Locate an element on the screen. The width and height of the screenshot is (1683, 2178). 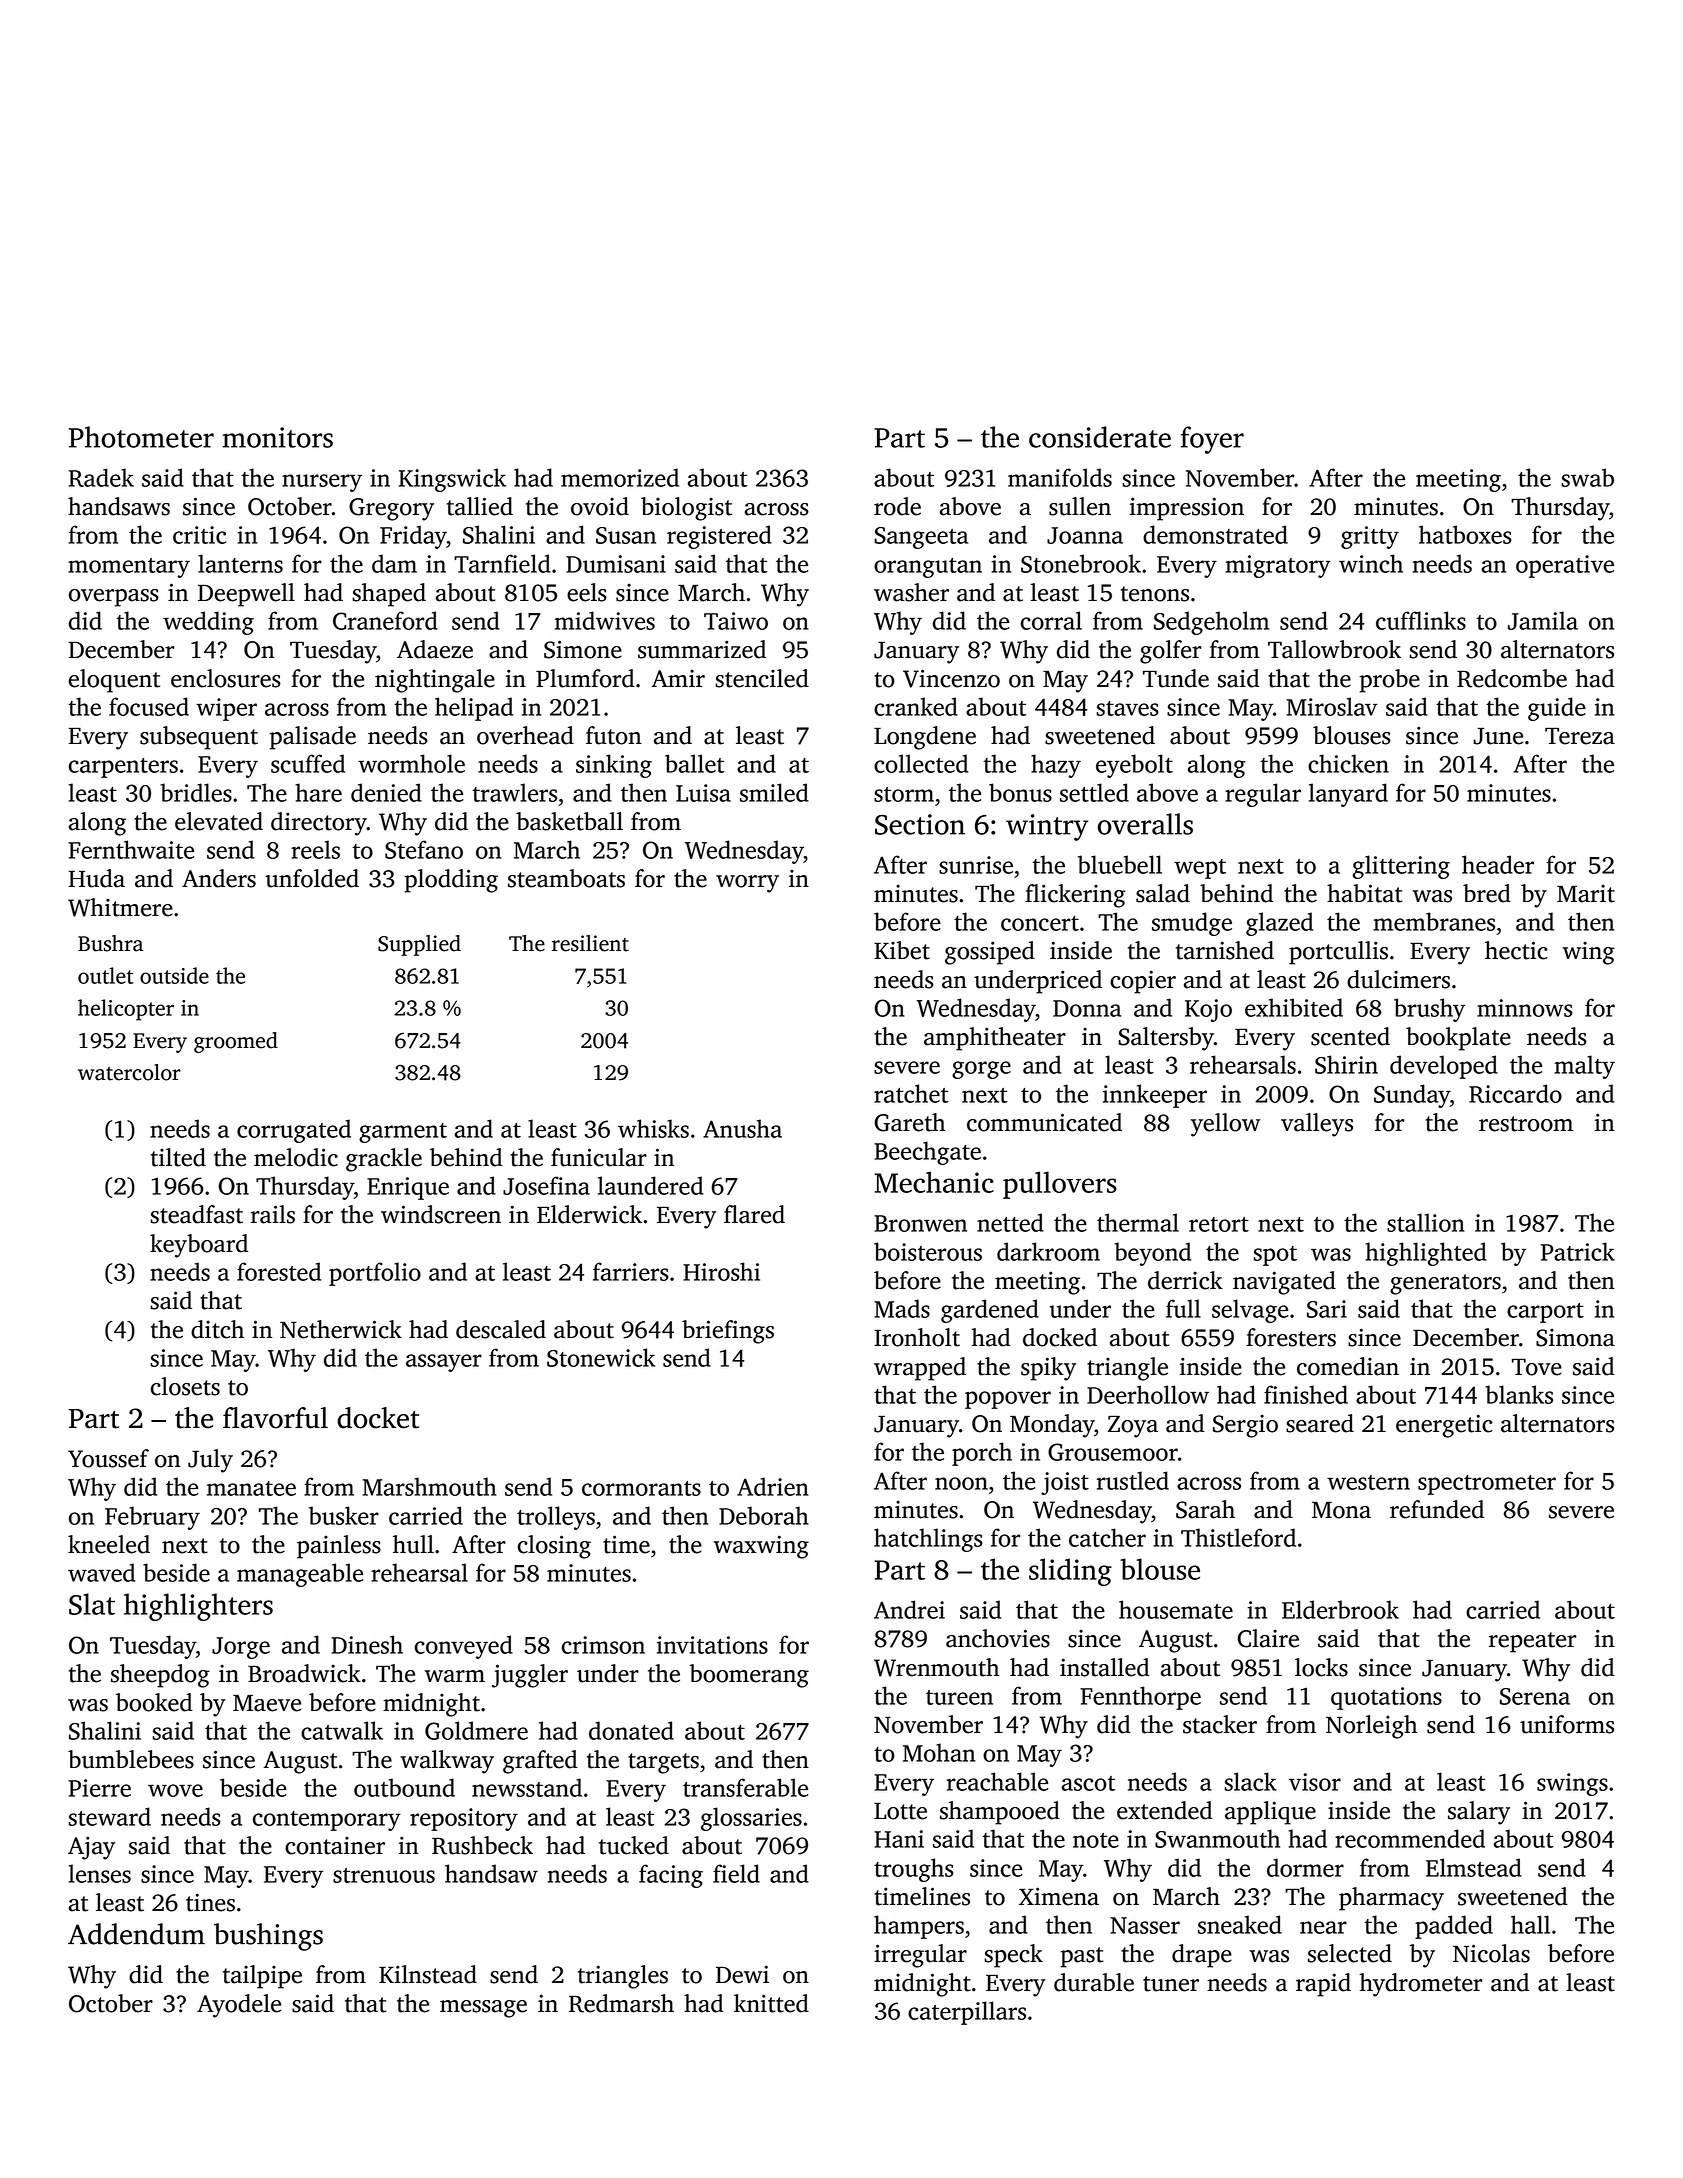
valleys is located at coordinates (1317, 1125).
